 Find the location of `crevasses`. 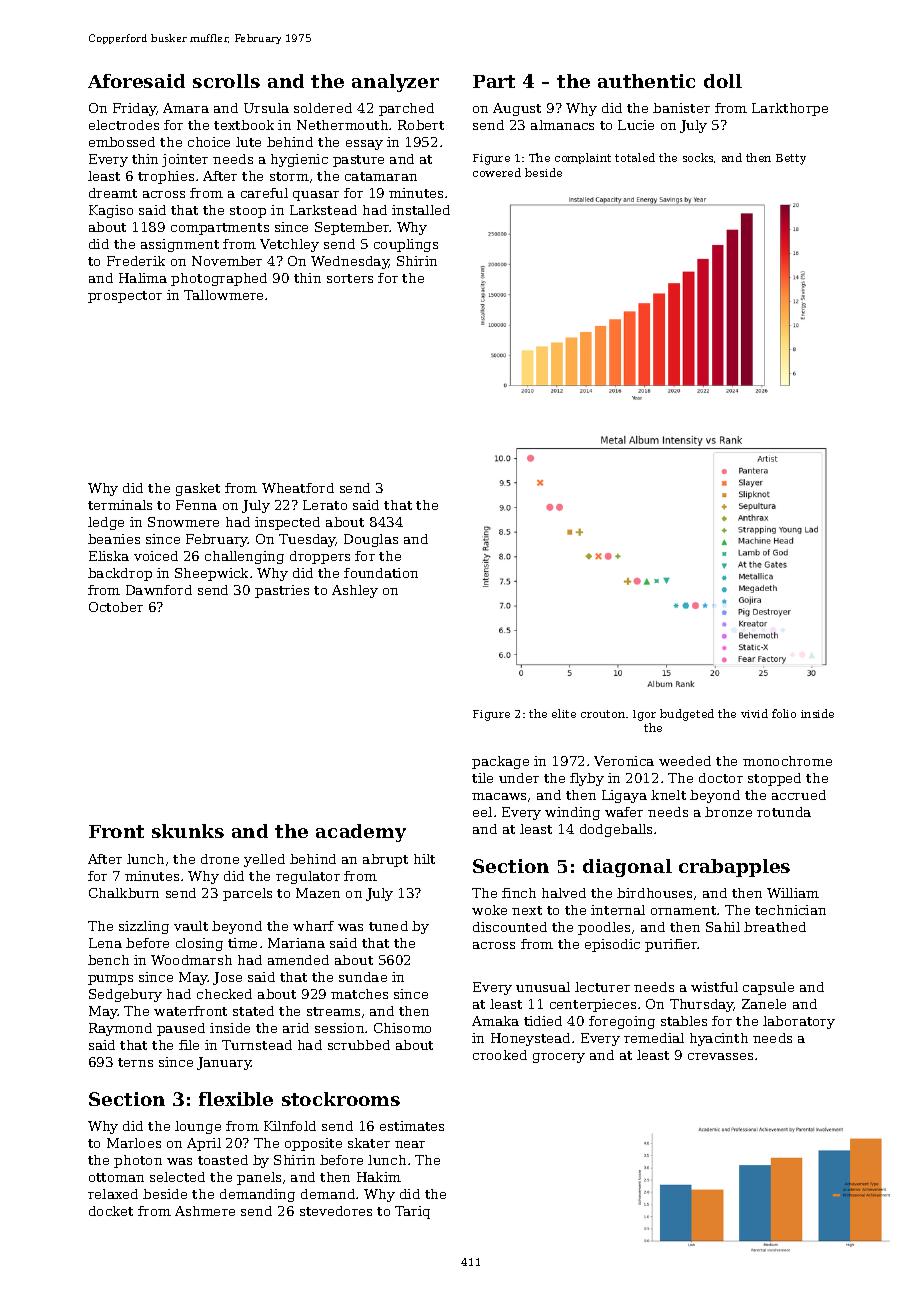

crevasses is located at coordinates (720, 1056).
